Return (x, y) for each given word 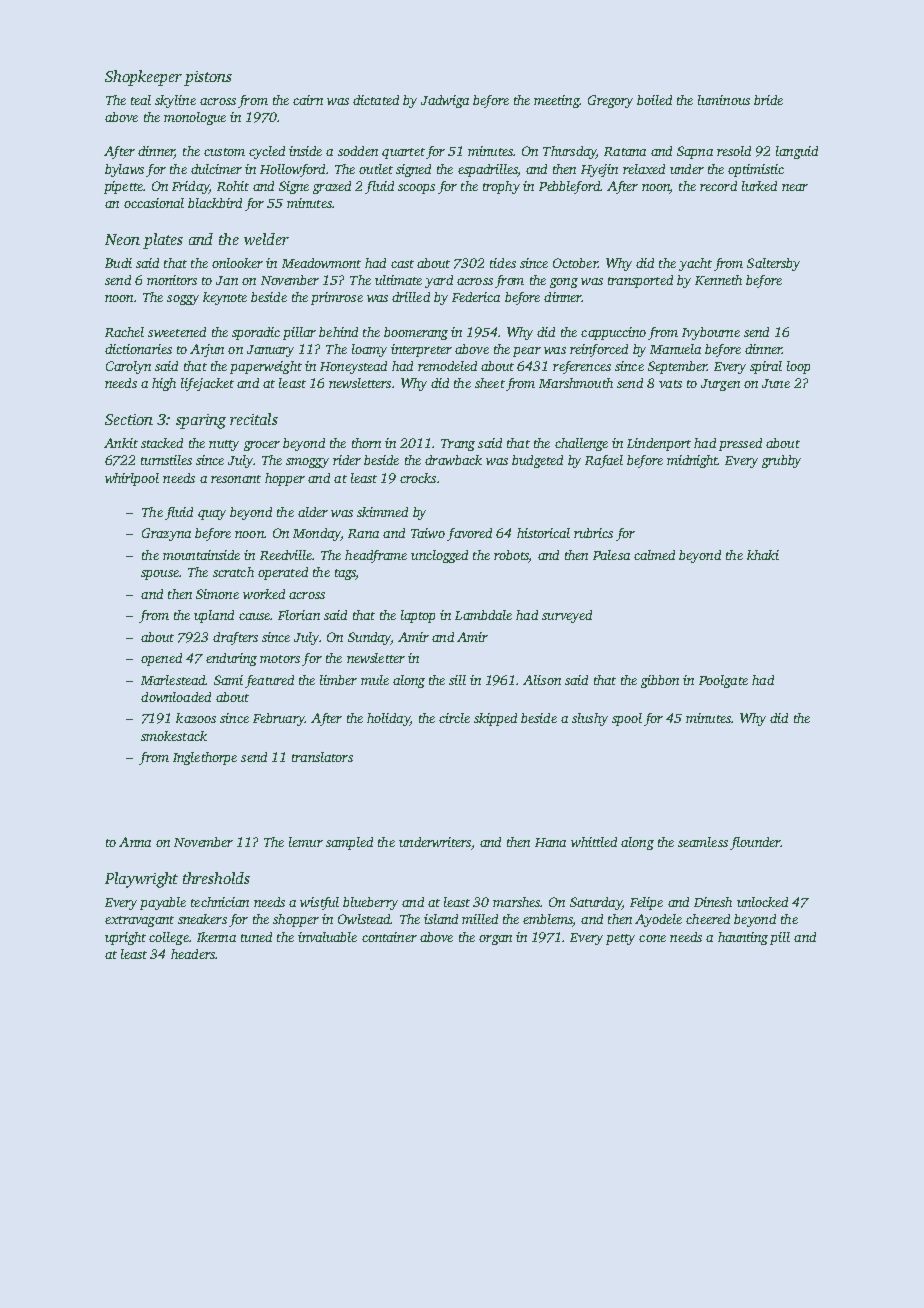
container (389, 937)
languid (797, 152)
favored (469, 534)
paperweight (266, 367)
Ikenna (216, 937)
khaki (763, 555)
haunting (743, 938)
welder (266, 239)
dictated (376, 100)
